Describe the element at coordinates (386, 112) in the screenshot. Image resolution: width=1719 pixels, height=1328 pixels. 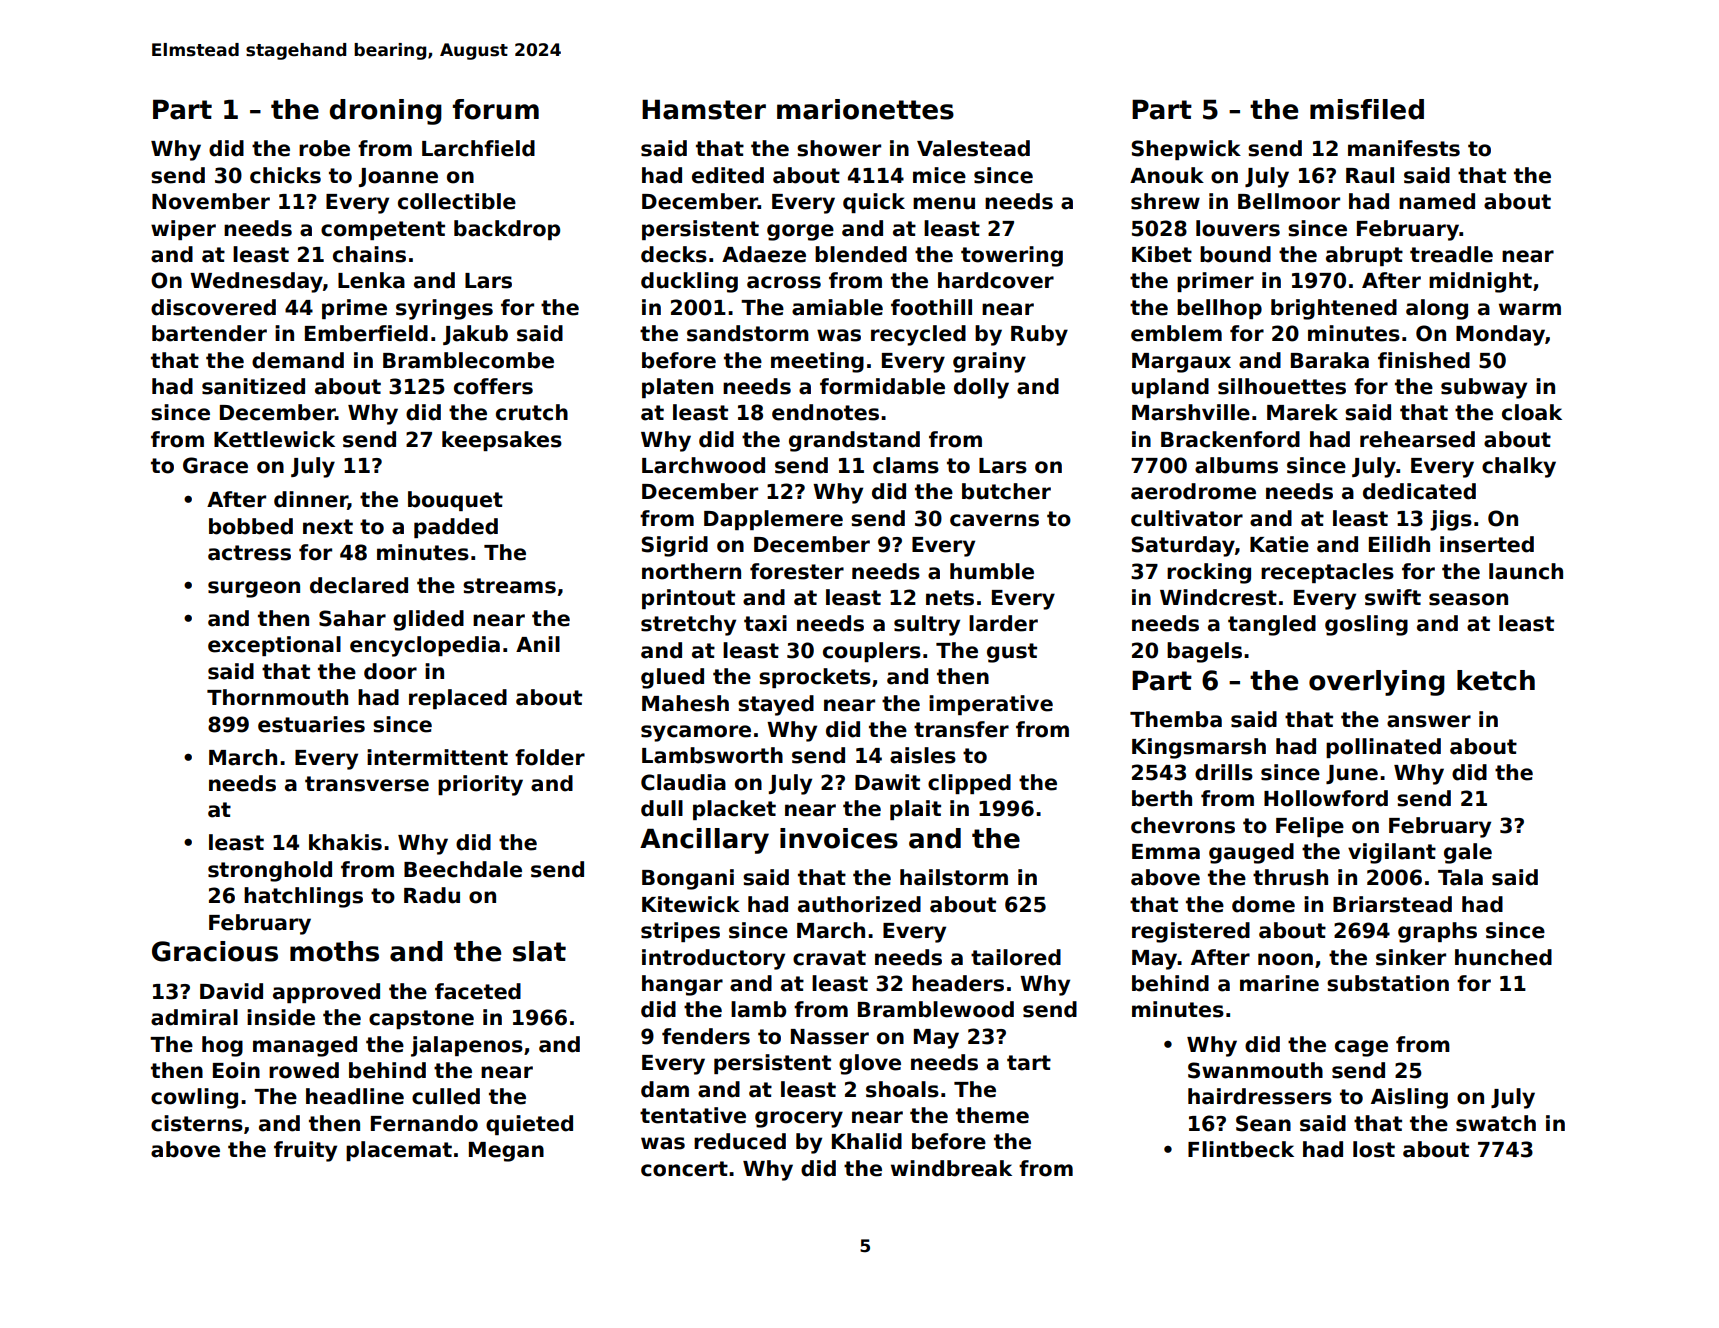
I see `droning` at that location.
